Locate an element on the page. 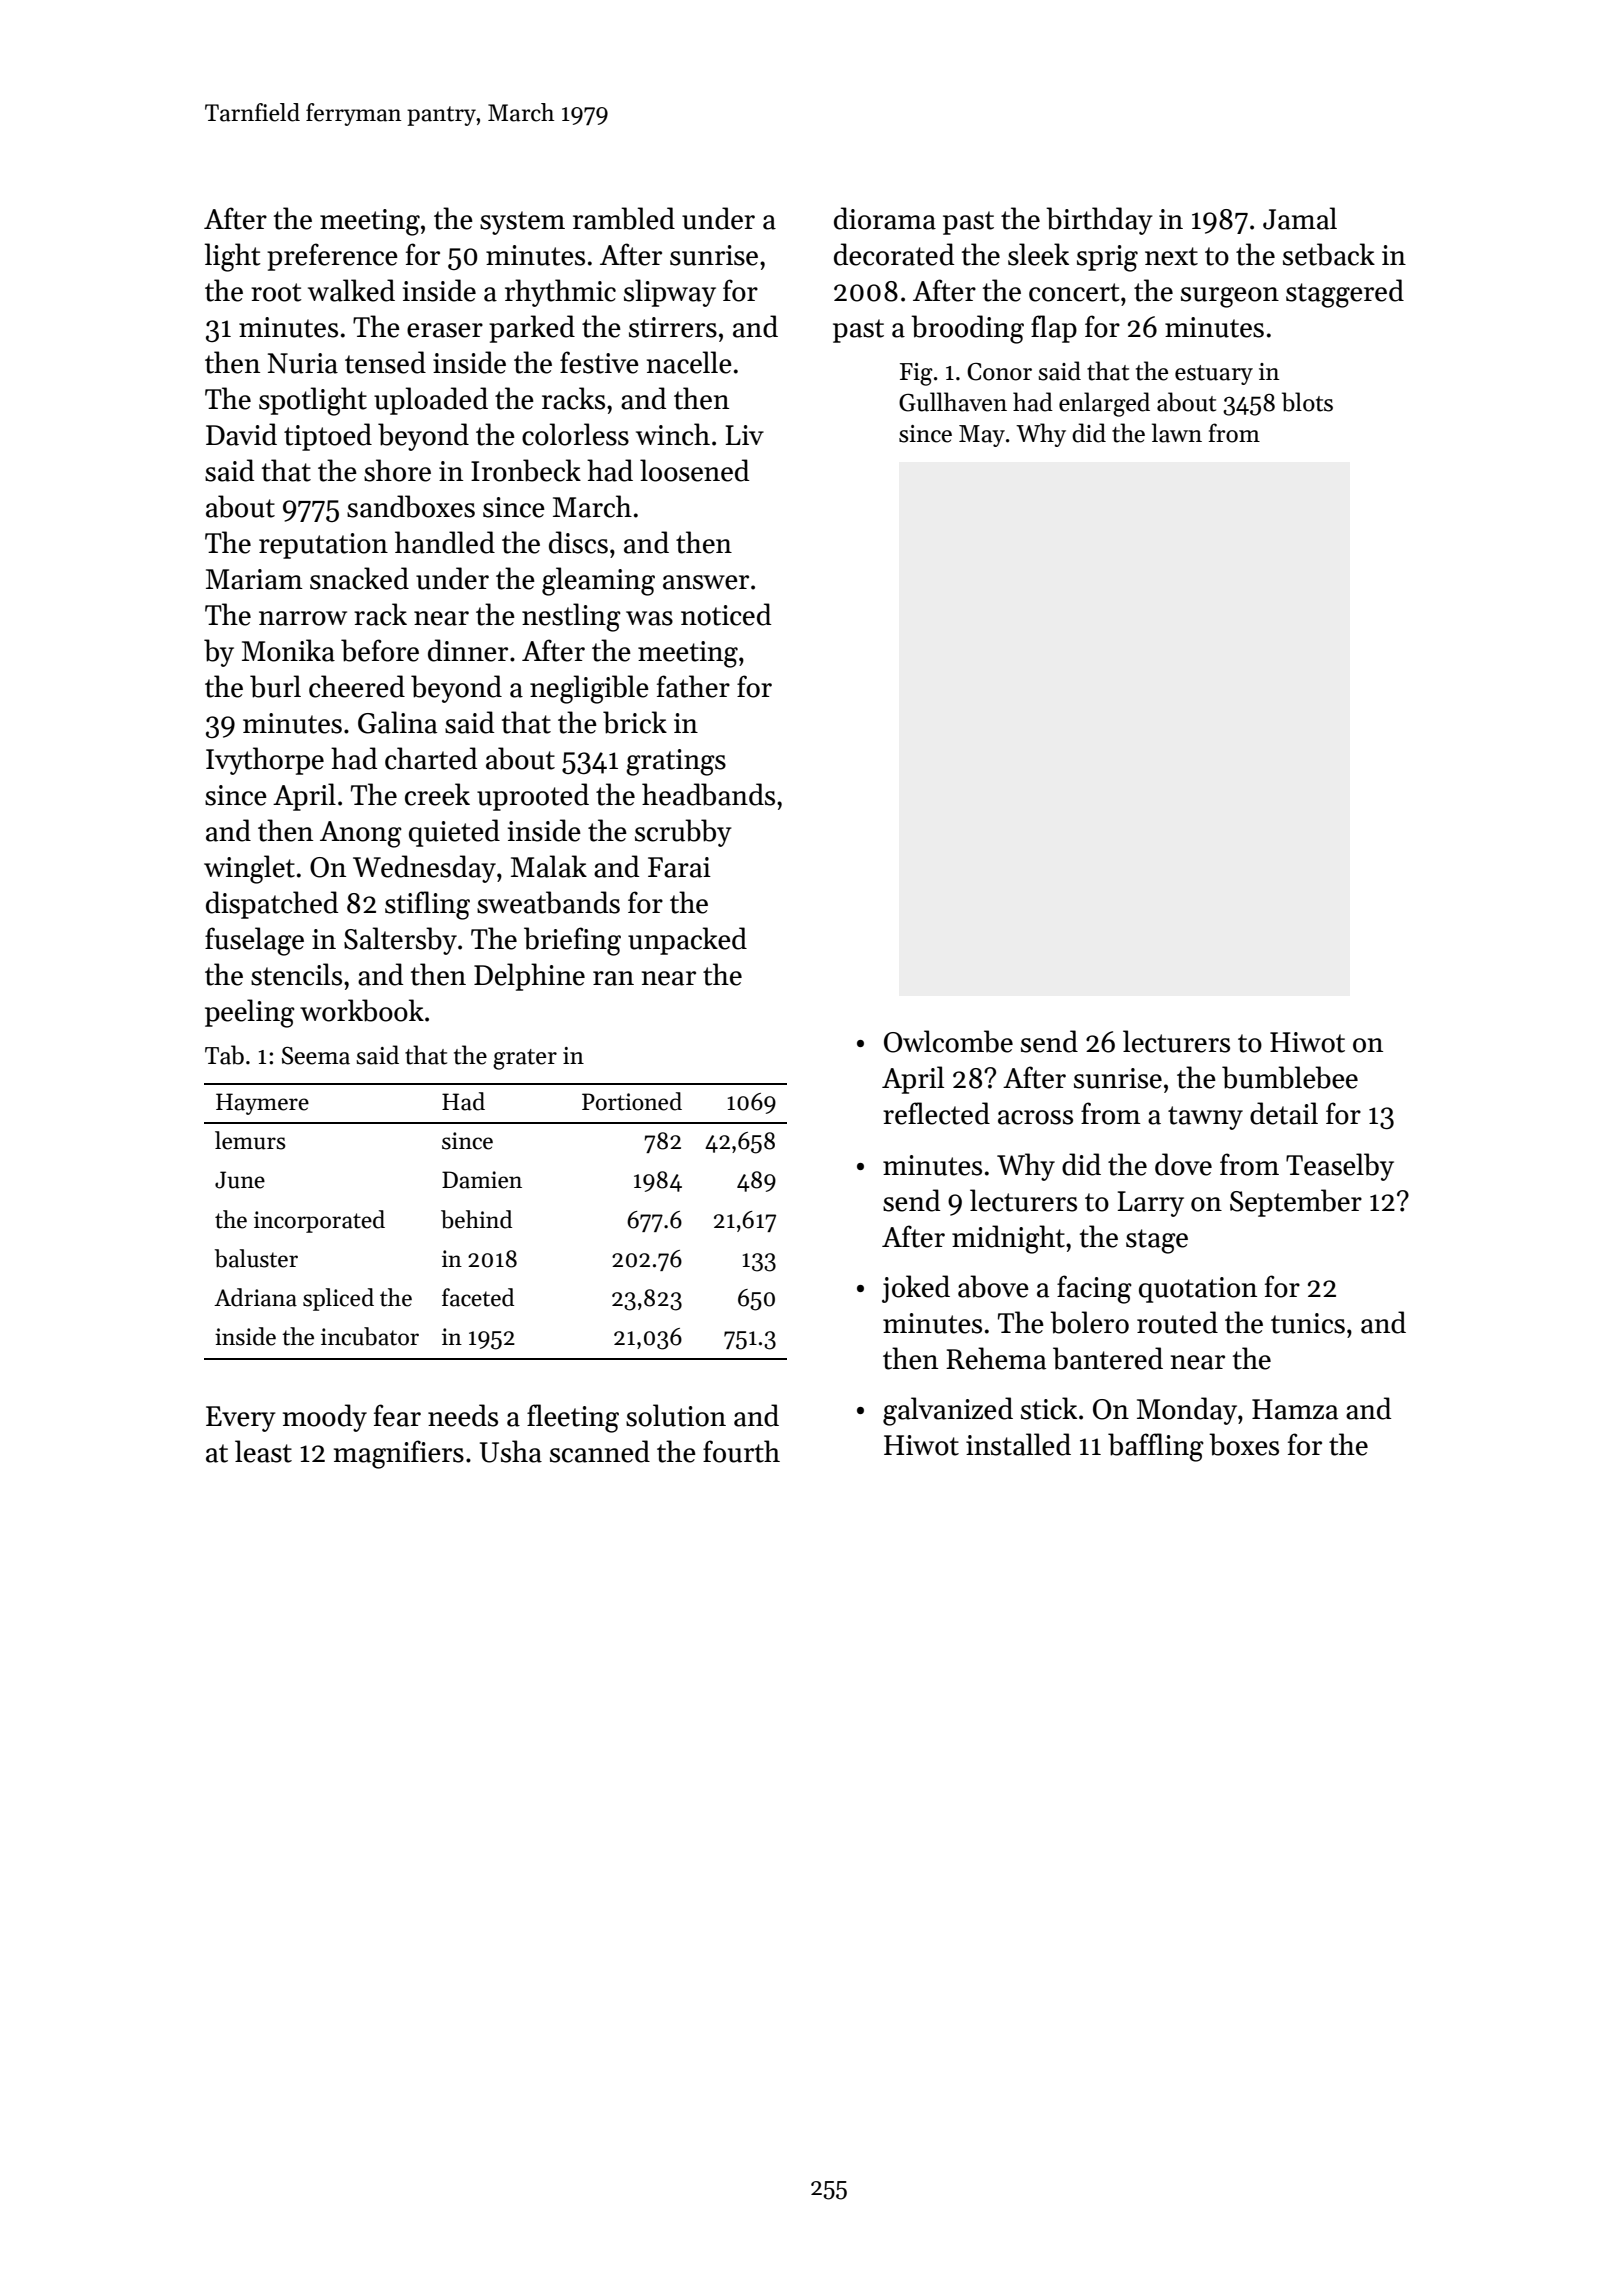 The image size is (1620, 2292). bumblebee is located at coordinates (1290, 1077).
